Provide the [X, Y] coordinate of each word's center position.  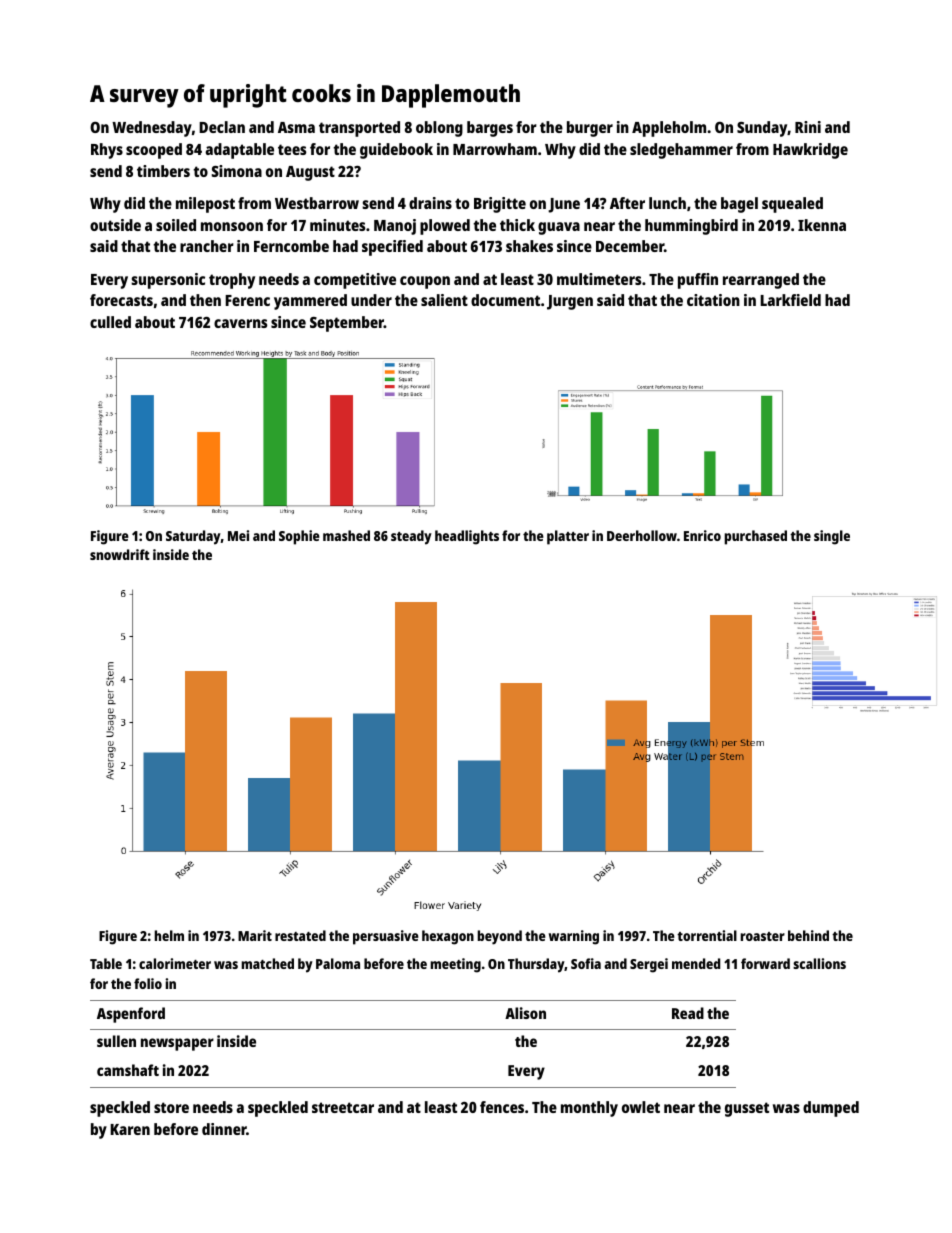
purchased [755, 537]
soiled [176, 225]
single [832, 537]
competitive [355, 281]
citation [713, 300]
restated [300, 935]
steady [411, 537]
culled [110, 322]
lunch [667, 203]
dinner [224, 1129]
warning [574, 937]
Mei [238, 535]
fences [502, 1107]
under [371, 300]
